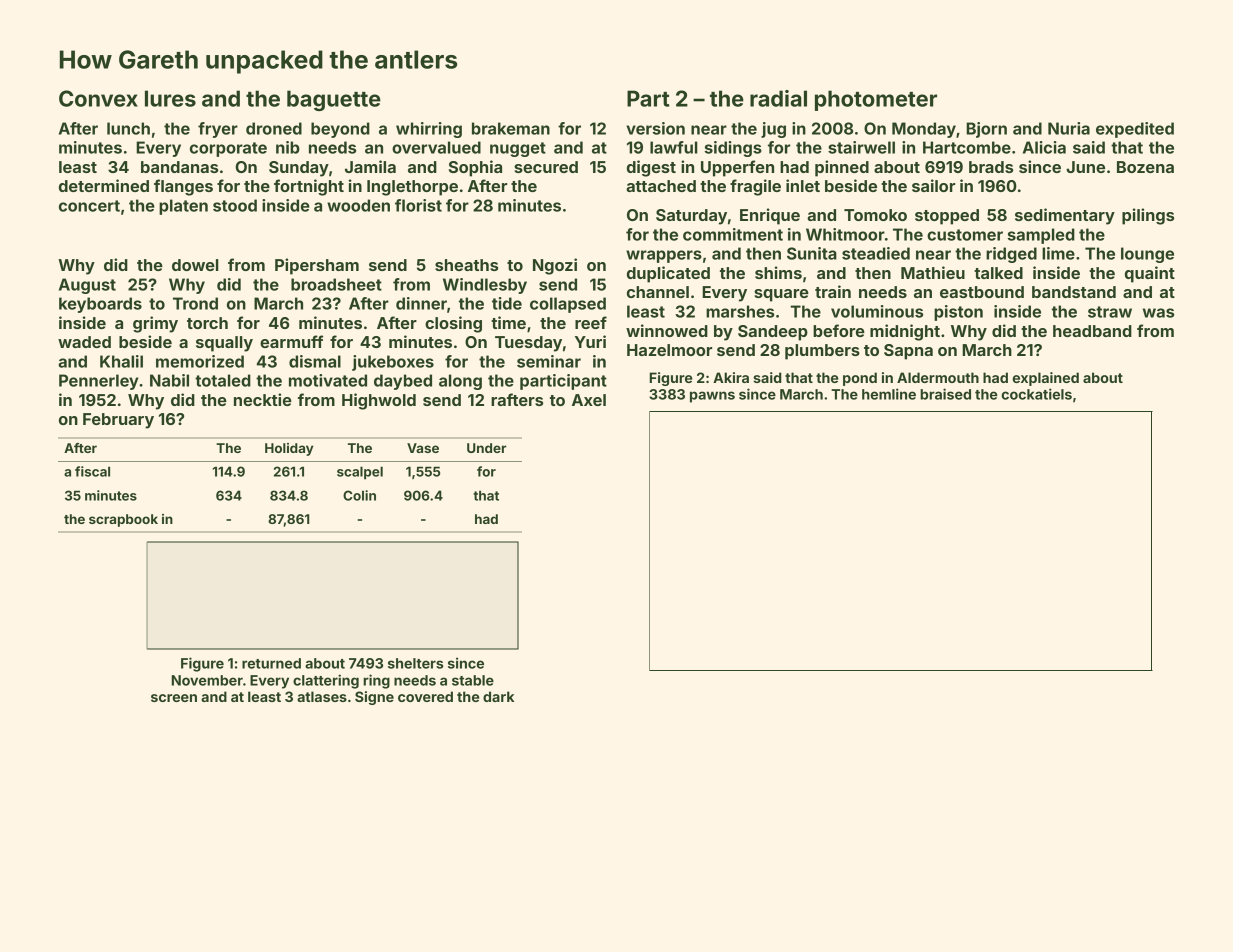 Image resolution: width=1233 pixels, height=952 pixels. Describe the element at coordinates (498, 696) in the screenshot. I see `dark` at that location.
